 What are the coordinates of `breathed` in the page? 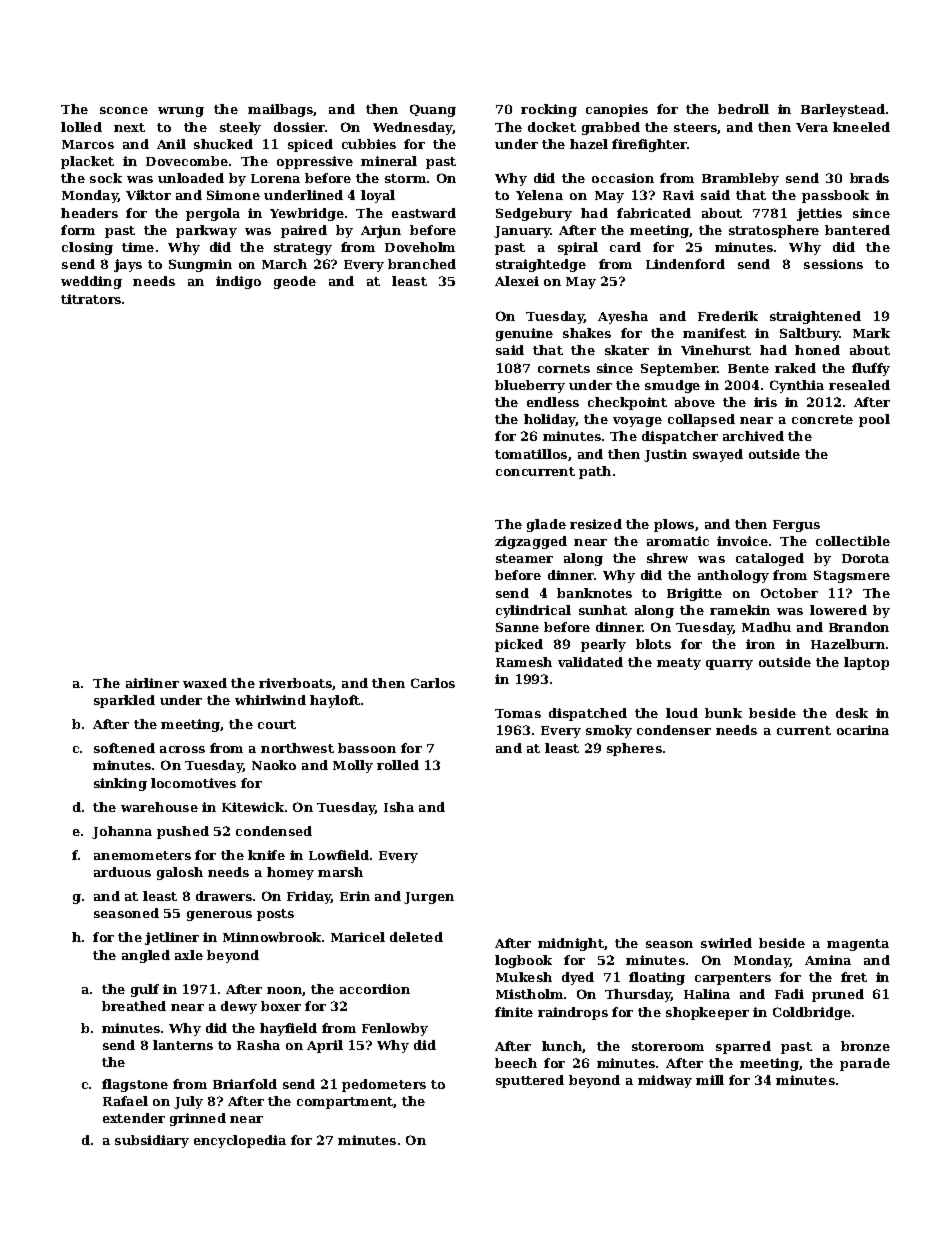 It's located at (134, 1006).
